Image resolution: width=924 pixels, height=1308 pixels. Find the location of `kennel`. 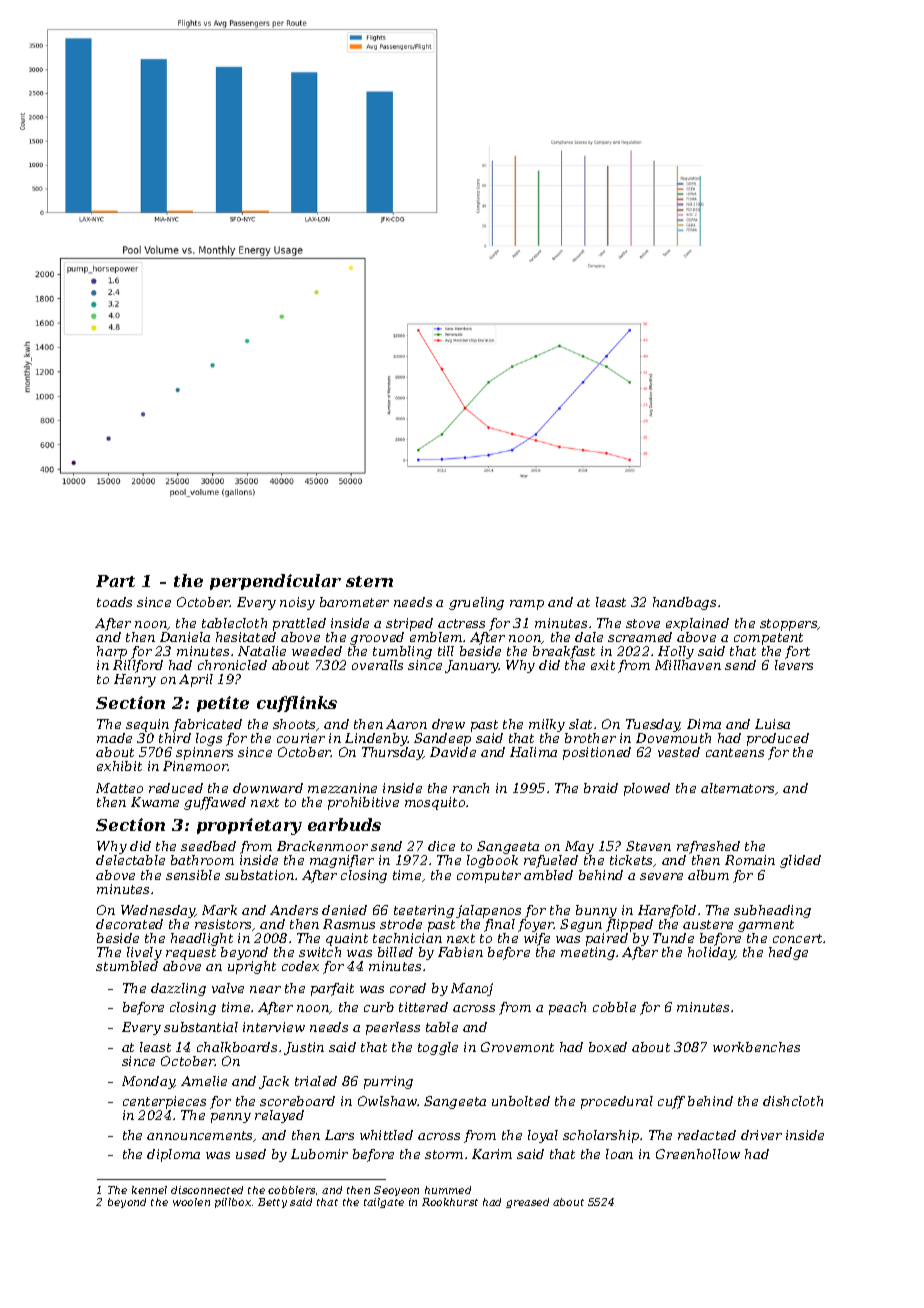

kennel is located at coordinates (149, 1190).
